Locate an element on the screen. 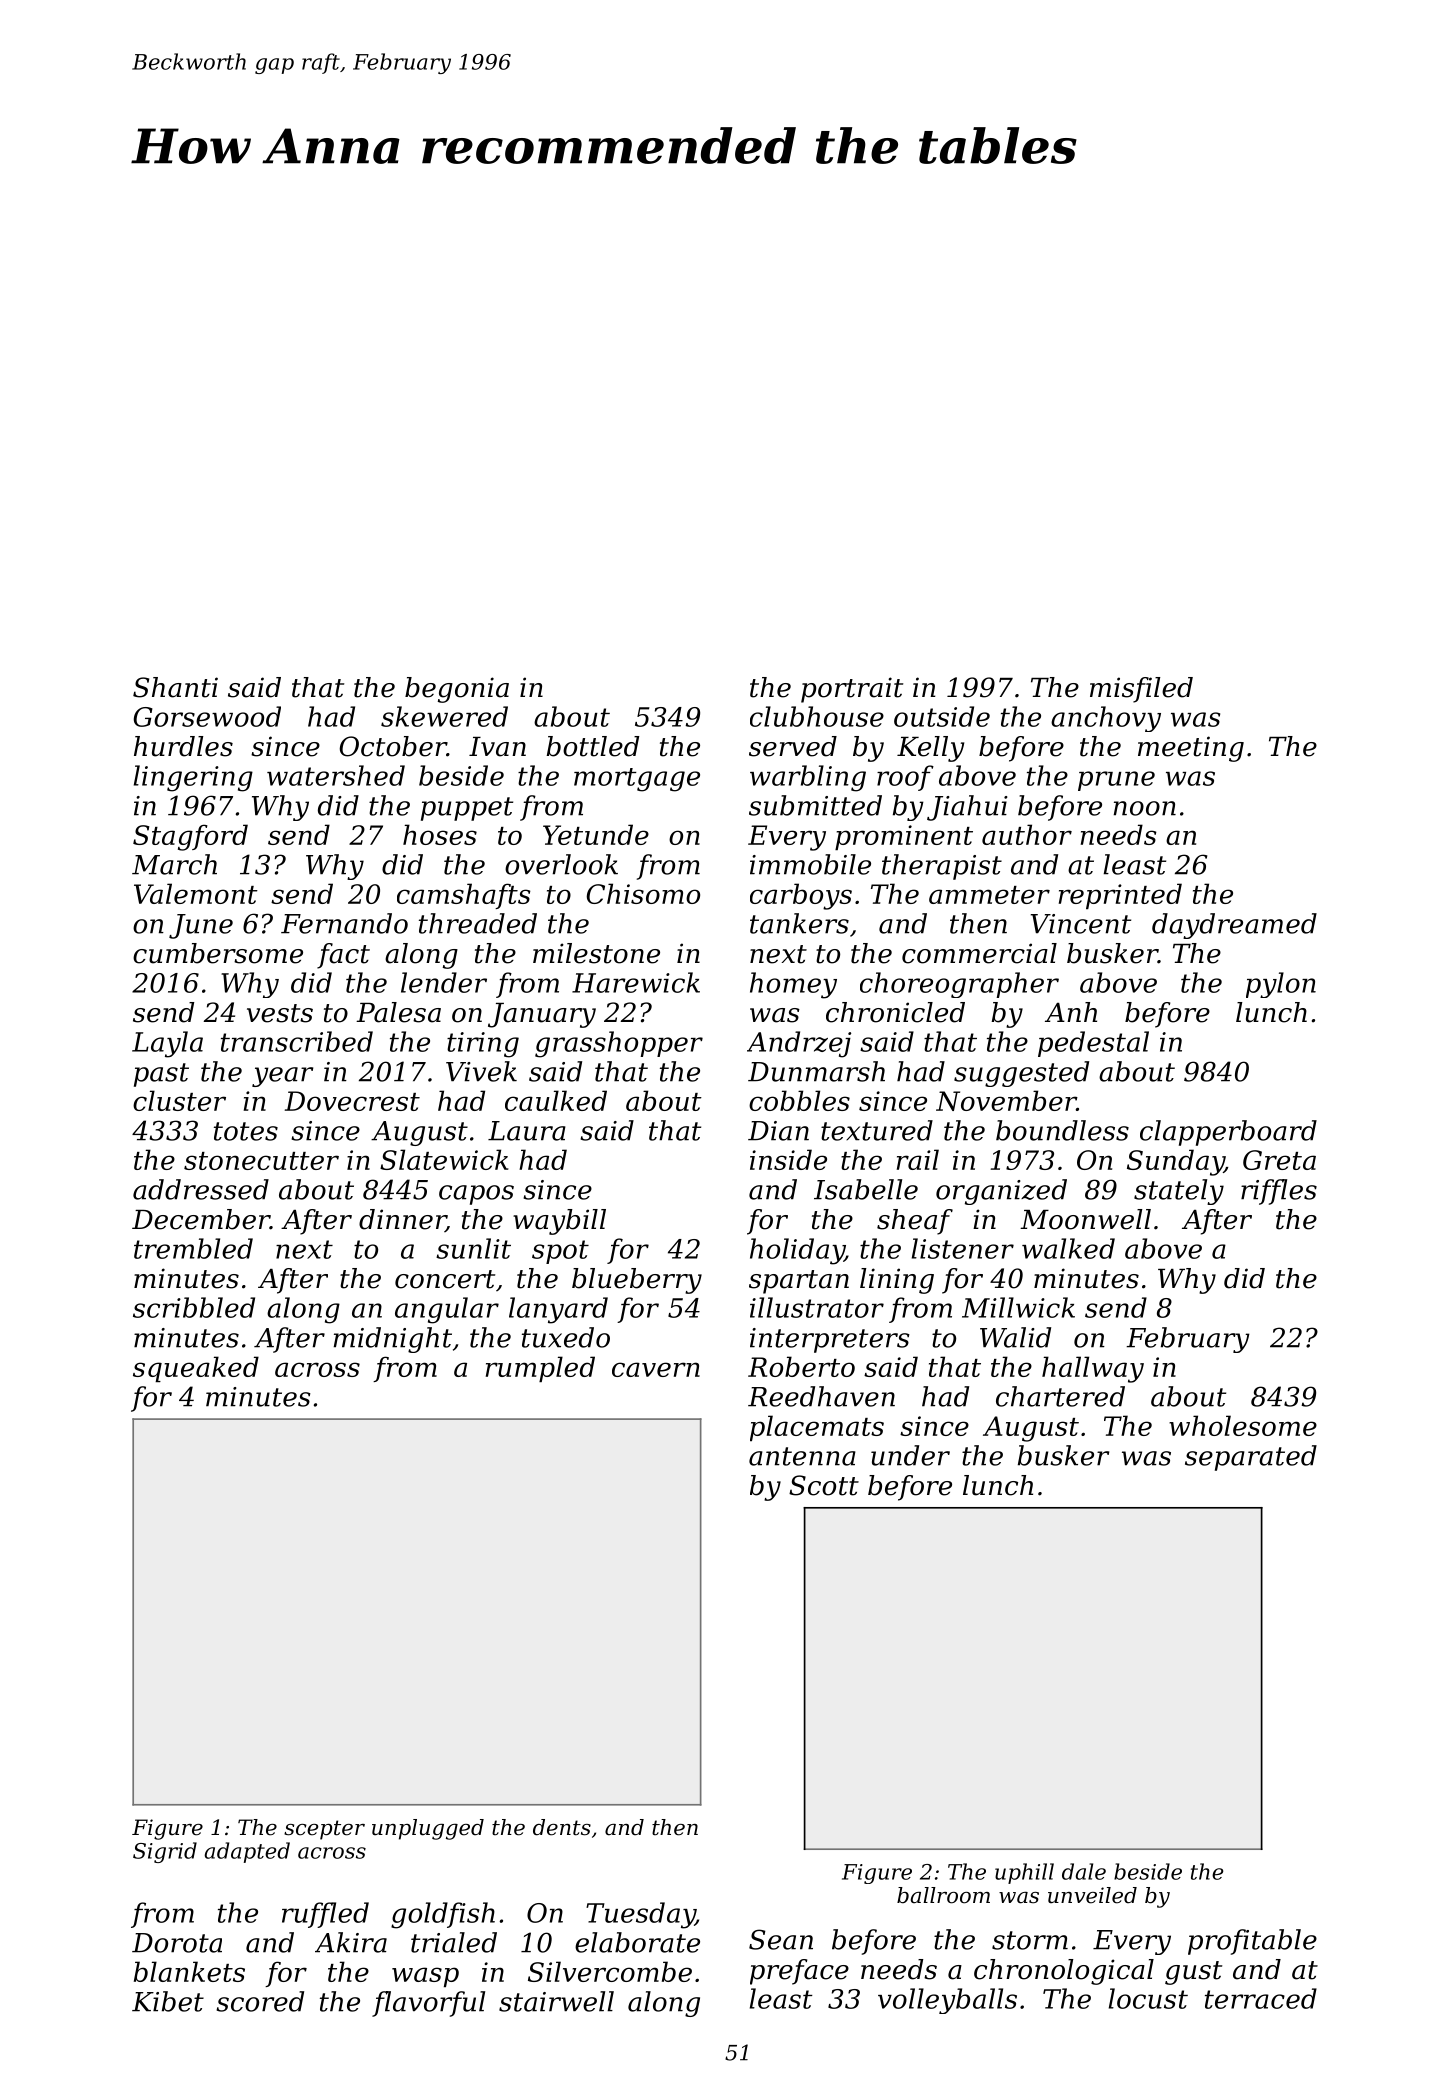  portrait is located at coordinates (852, 690).
